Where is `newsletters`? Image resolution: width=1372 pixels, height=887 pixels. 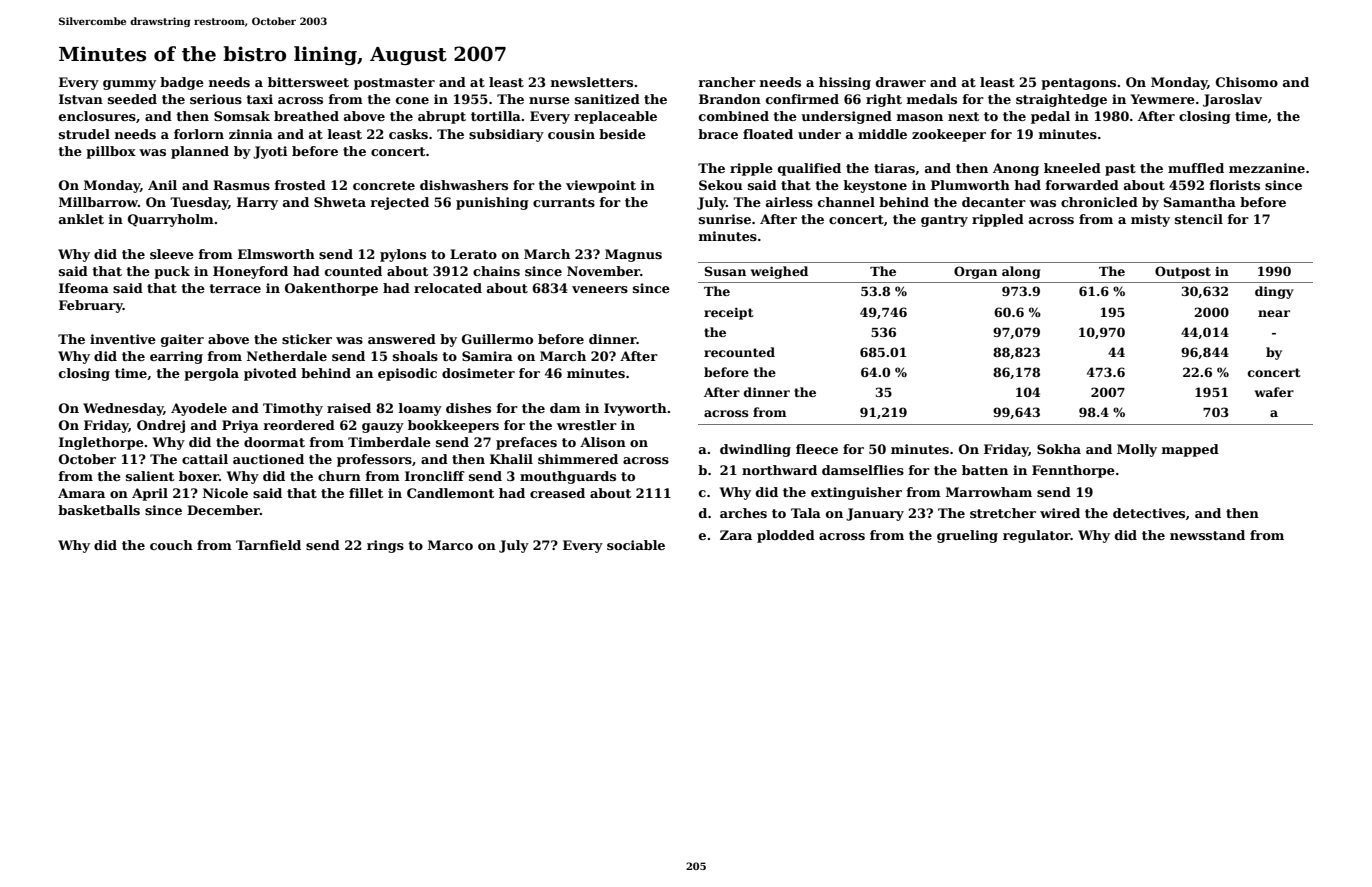 newsletters is located at coordinates (591, 82).
